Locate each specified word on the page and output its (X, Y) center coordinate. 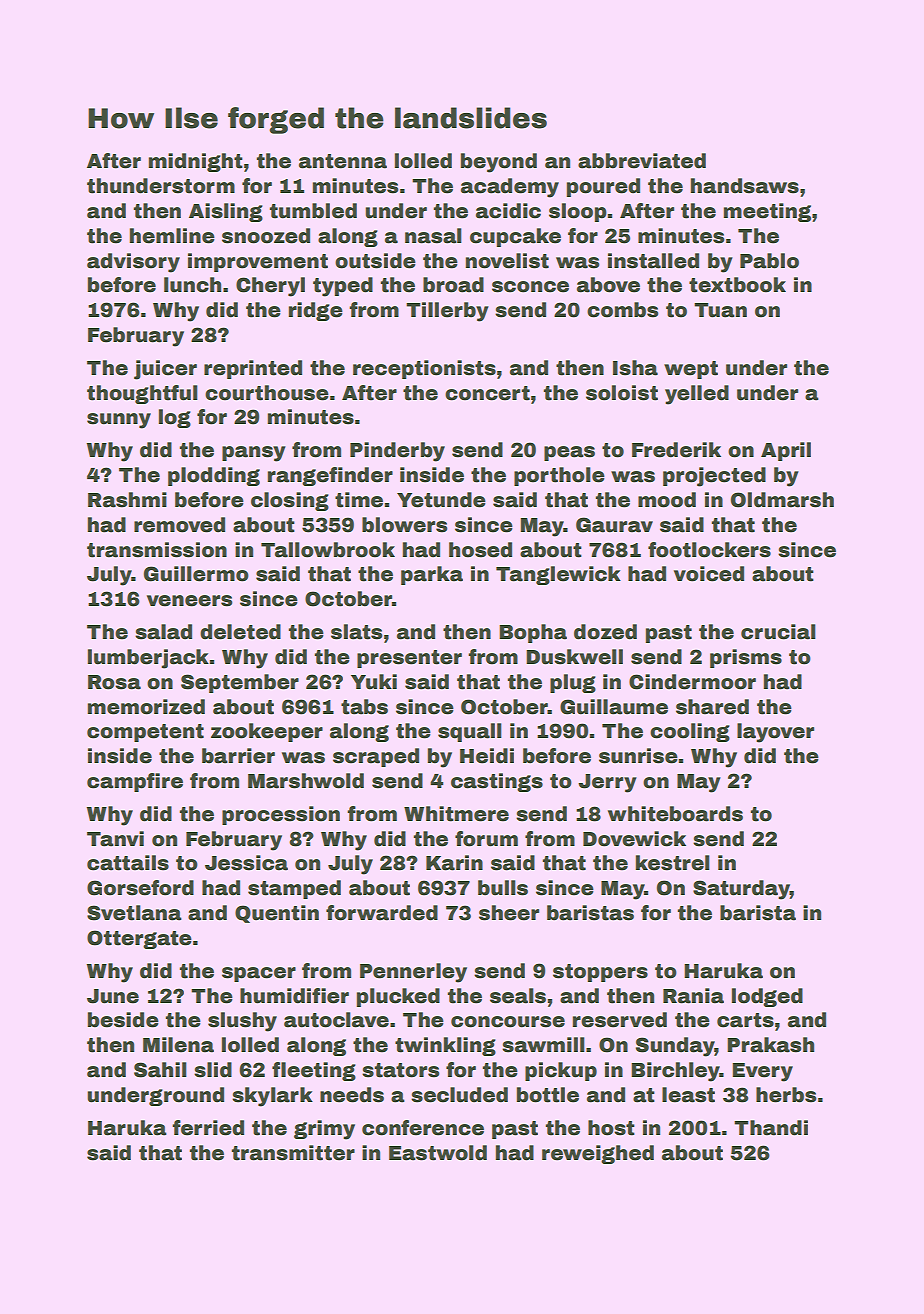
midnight (195, 162)
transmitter (293, 1153)
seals (518, 996)
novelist (507, 261)
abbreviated (642, 161)
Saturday (741, 890)
